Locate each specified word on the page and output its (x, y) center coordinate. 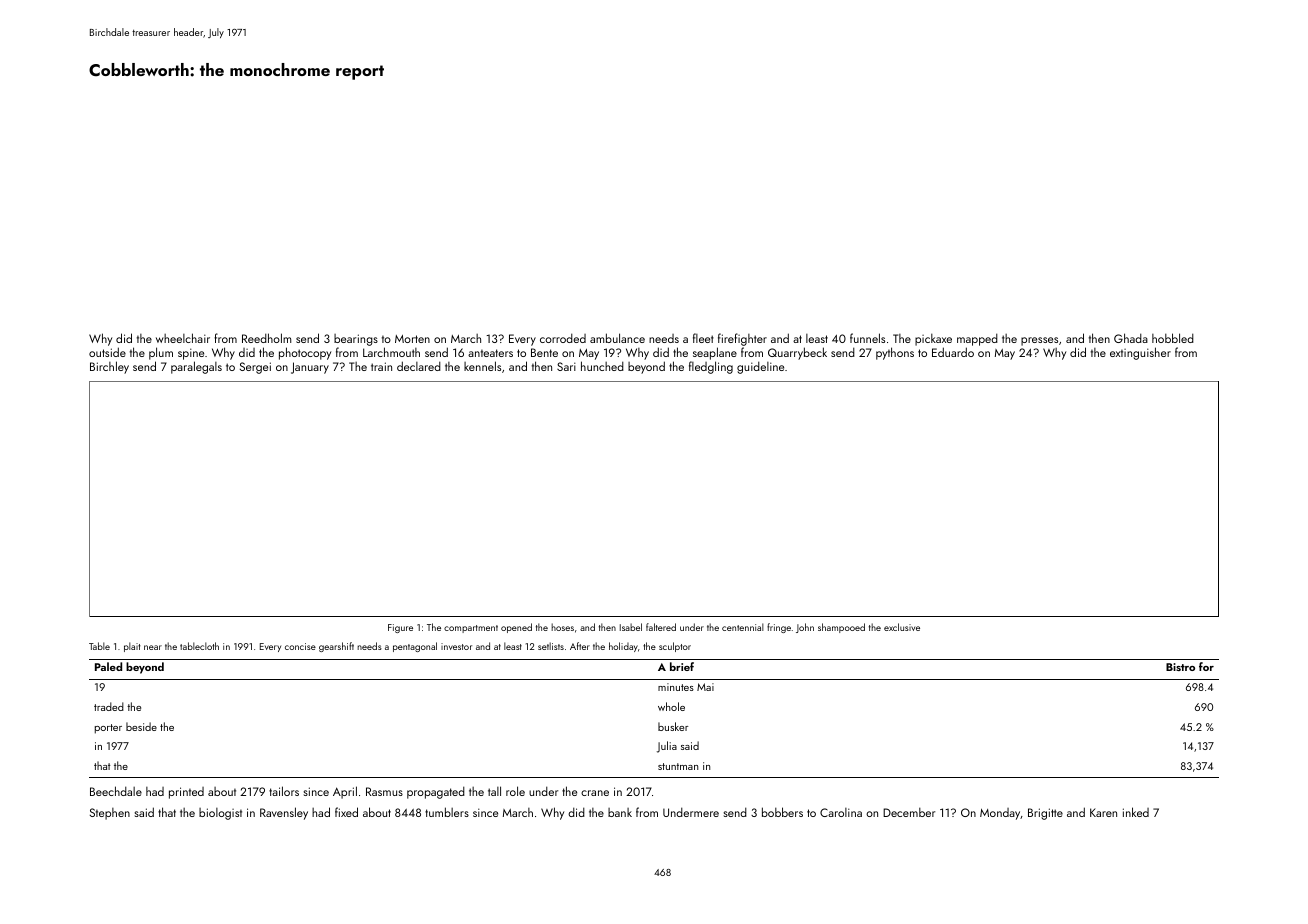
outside (107, 352)
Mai (705, 687)
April (345, 792)
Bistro (1180, 667)
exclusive (902, 627)
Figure (400, 628)
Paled (108, 666)
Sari (566, 366)
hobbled (1173, 338)
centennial (743, 627)
